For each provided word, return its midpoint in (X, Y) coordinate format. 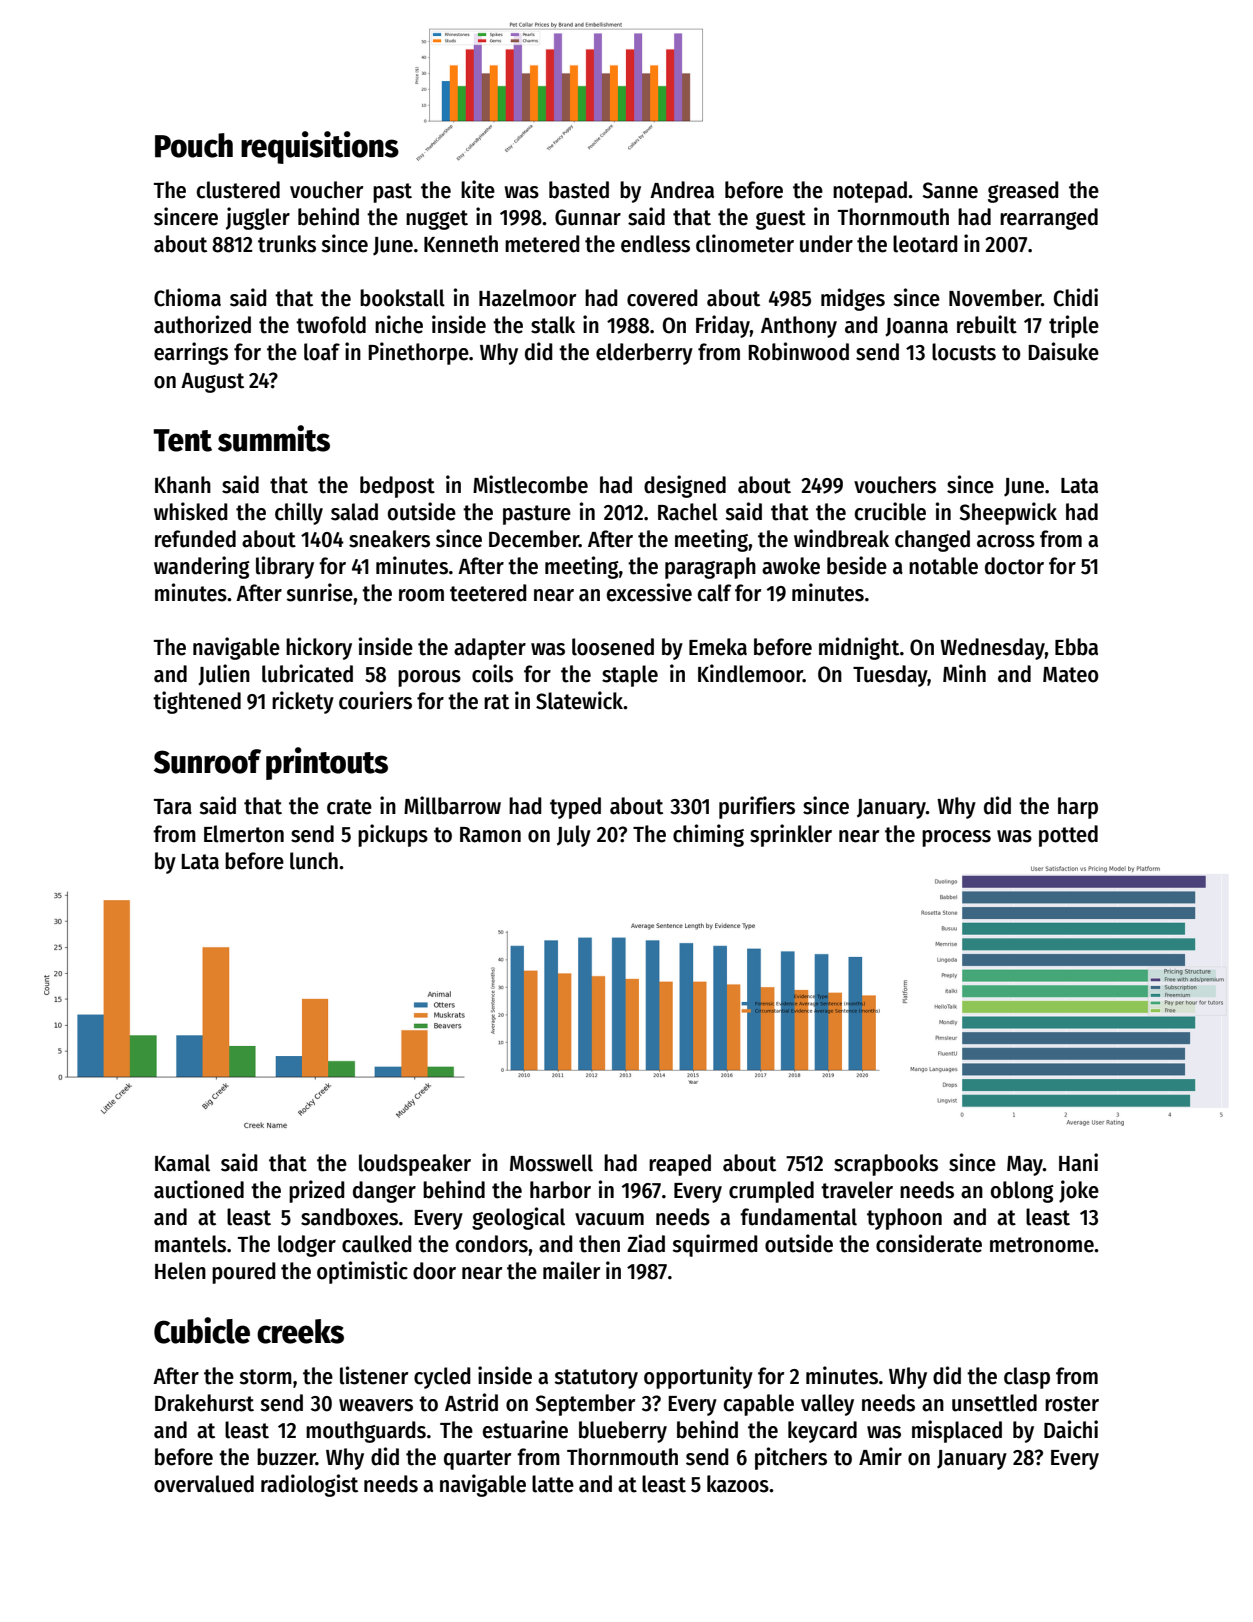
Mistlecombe (530, 484)
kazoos (738, 1484)
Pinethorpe (418, 353)
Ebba (1076, 647)
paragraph (710, 568)
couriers (375, 700)
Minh (964, 673)
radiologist (309, 1485)
